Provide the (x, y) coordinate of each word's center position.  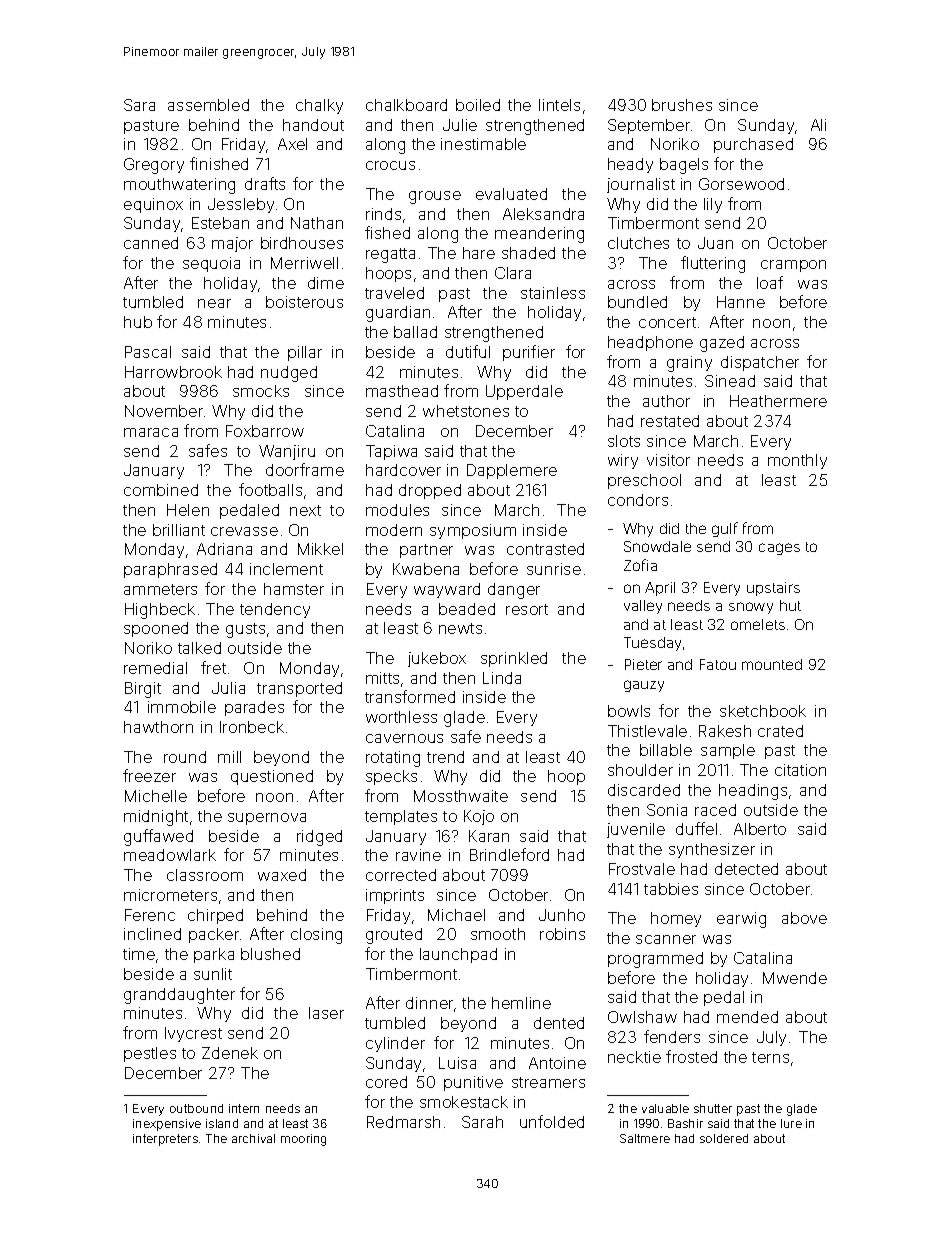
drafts (265, 183)
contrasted (545, 549)
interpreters (165, 1140)
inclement (286, 569)
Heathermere (778, 401)
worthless (401, 717)
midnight (156, 818)
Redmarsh (403, 1122)
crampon (793, 266)
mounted (772, 664)
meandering (539, 235)
